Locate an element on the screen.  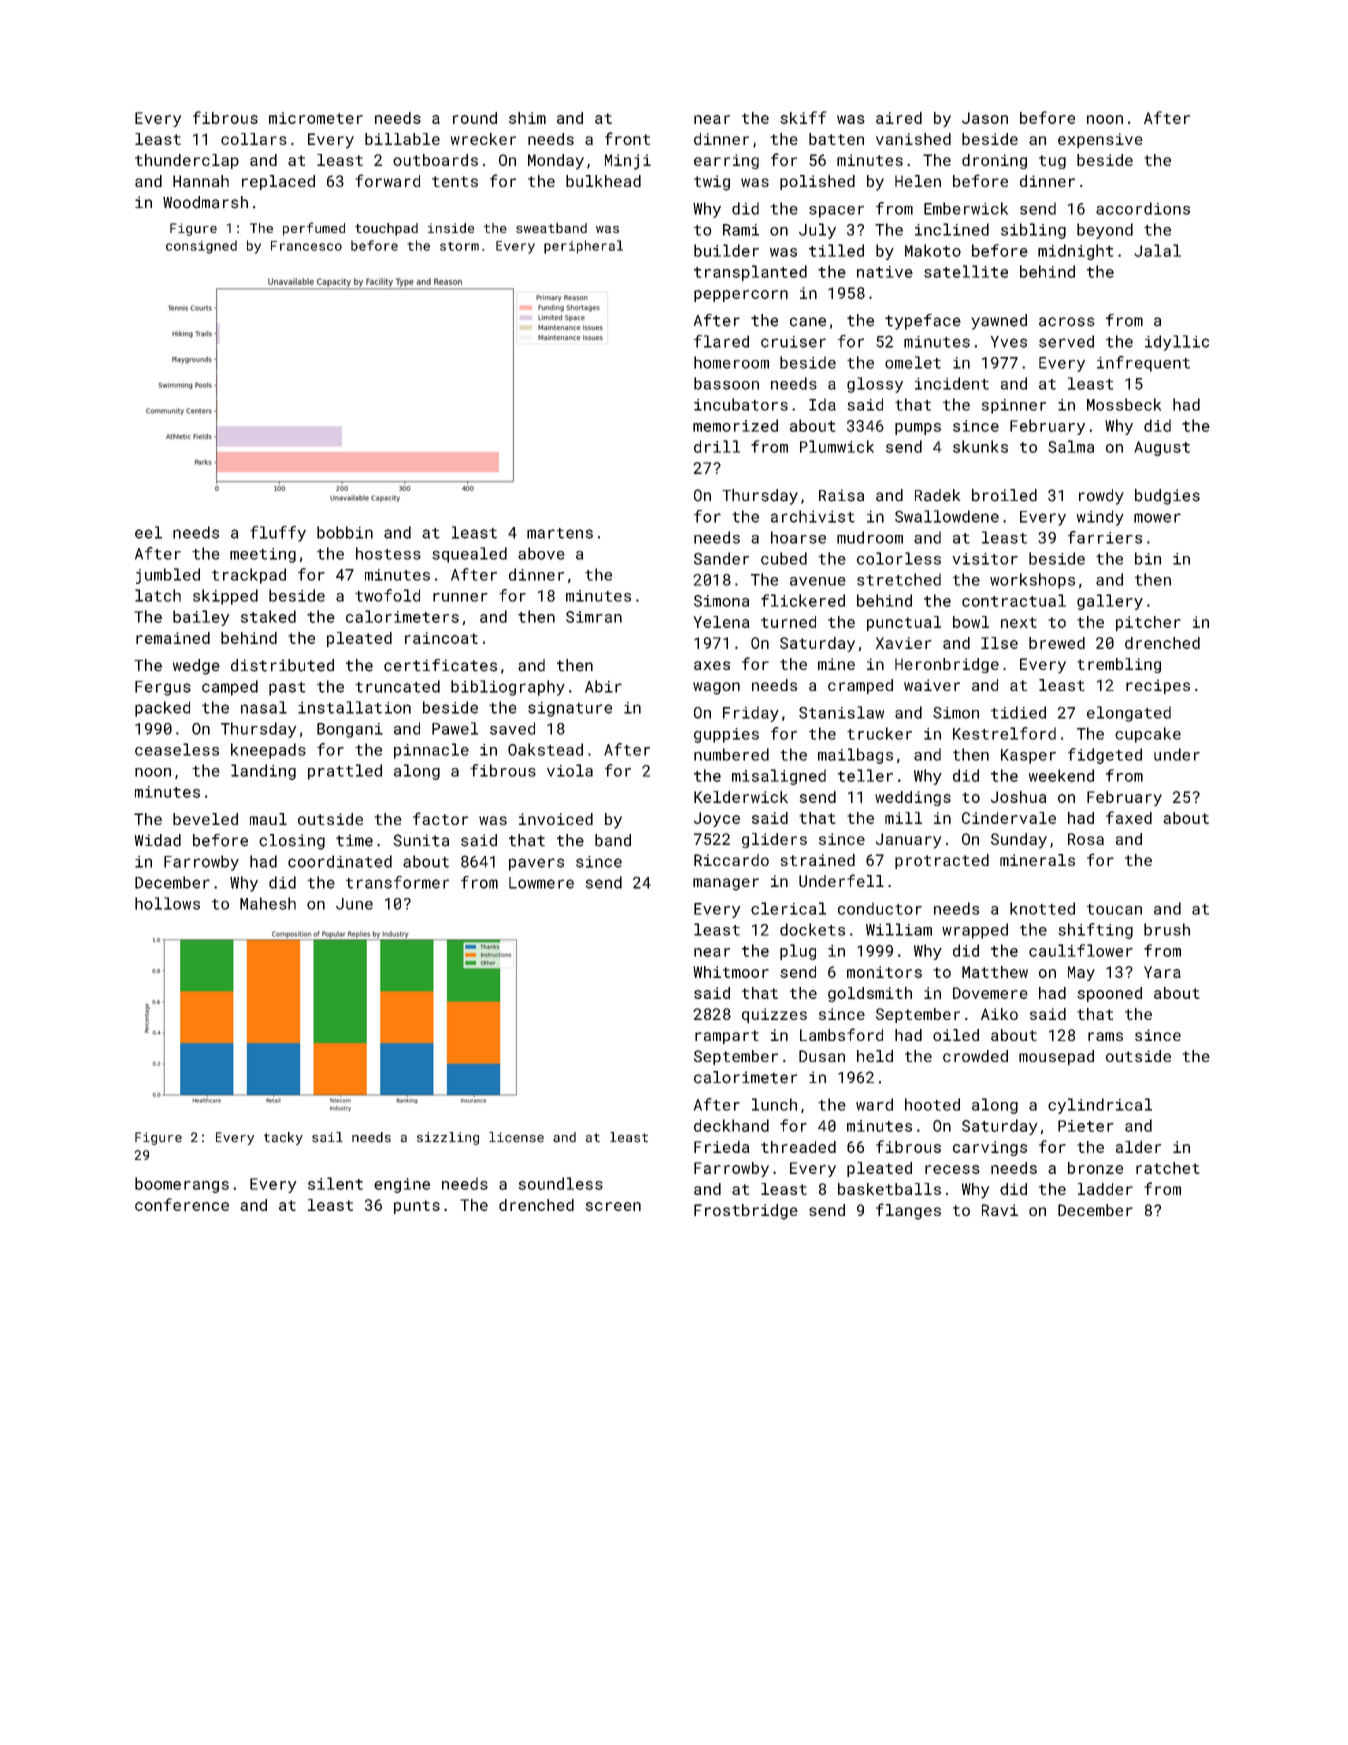
midnight is located at coordinates (1075, 252).
